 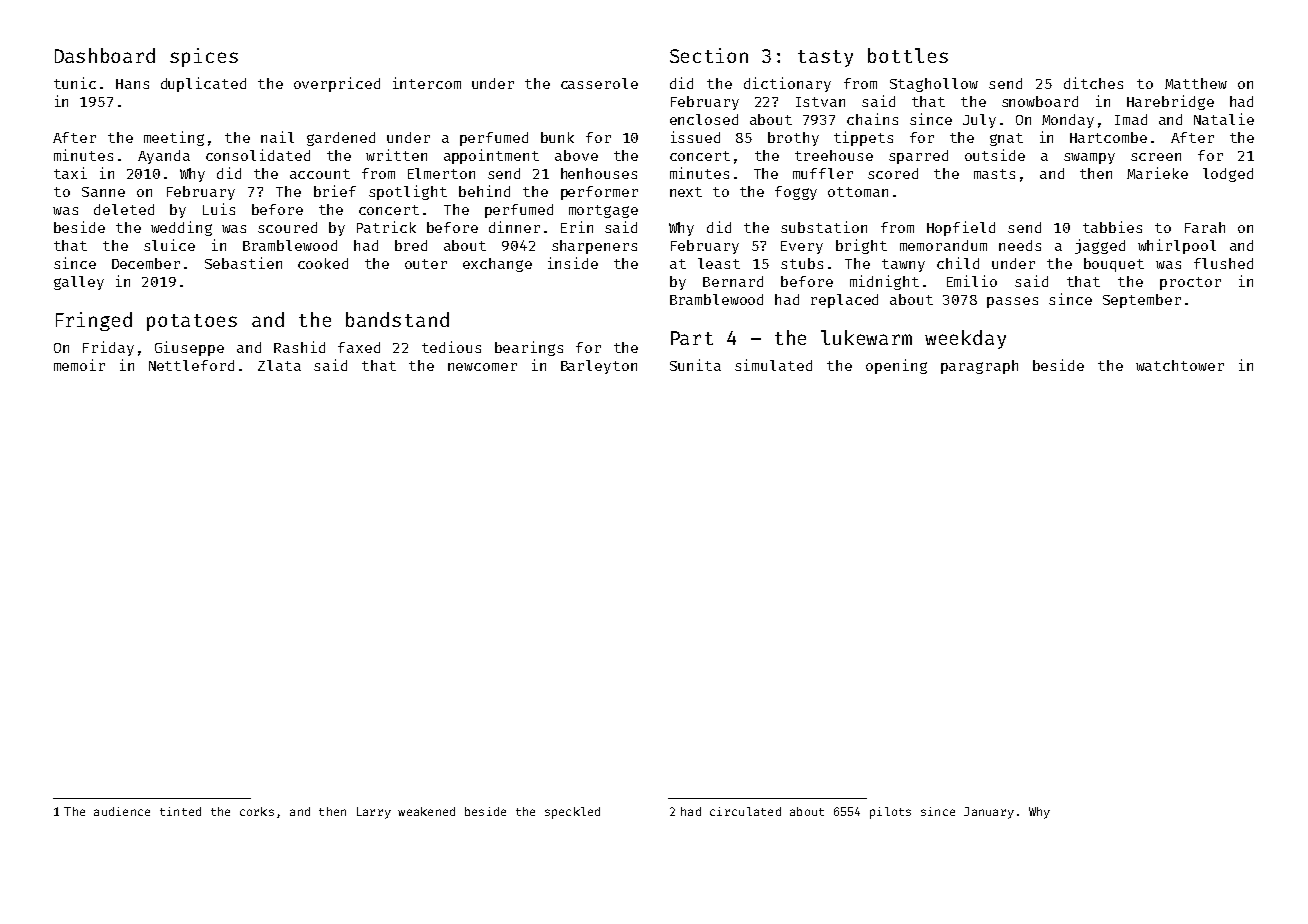 What do you see at coordinates (572, 813) in the document?
I see `speckled` at bounding box center [572, 813].
